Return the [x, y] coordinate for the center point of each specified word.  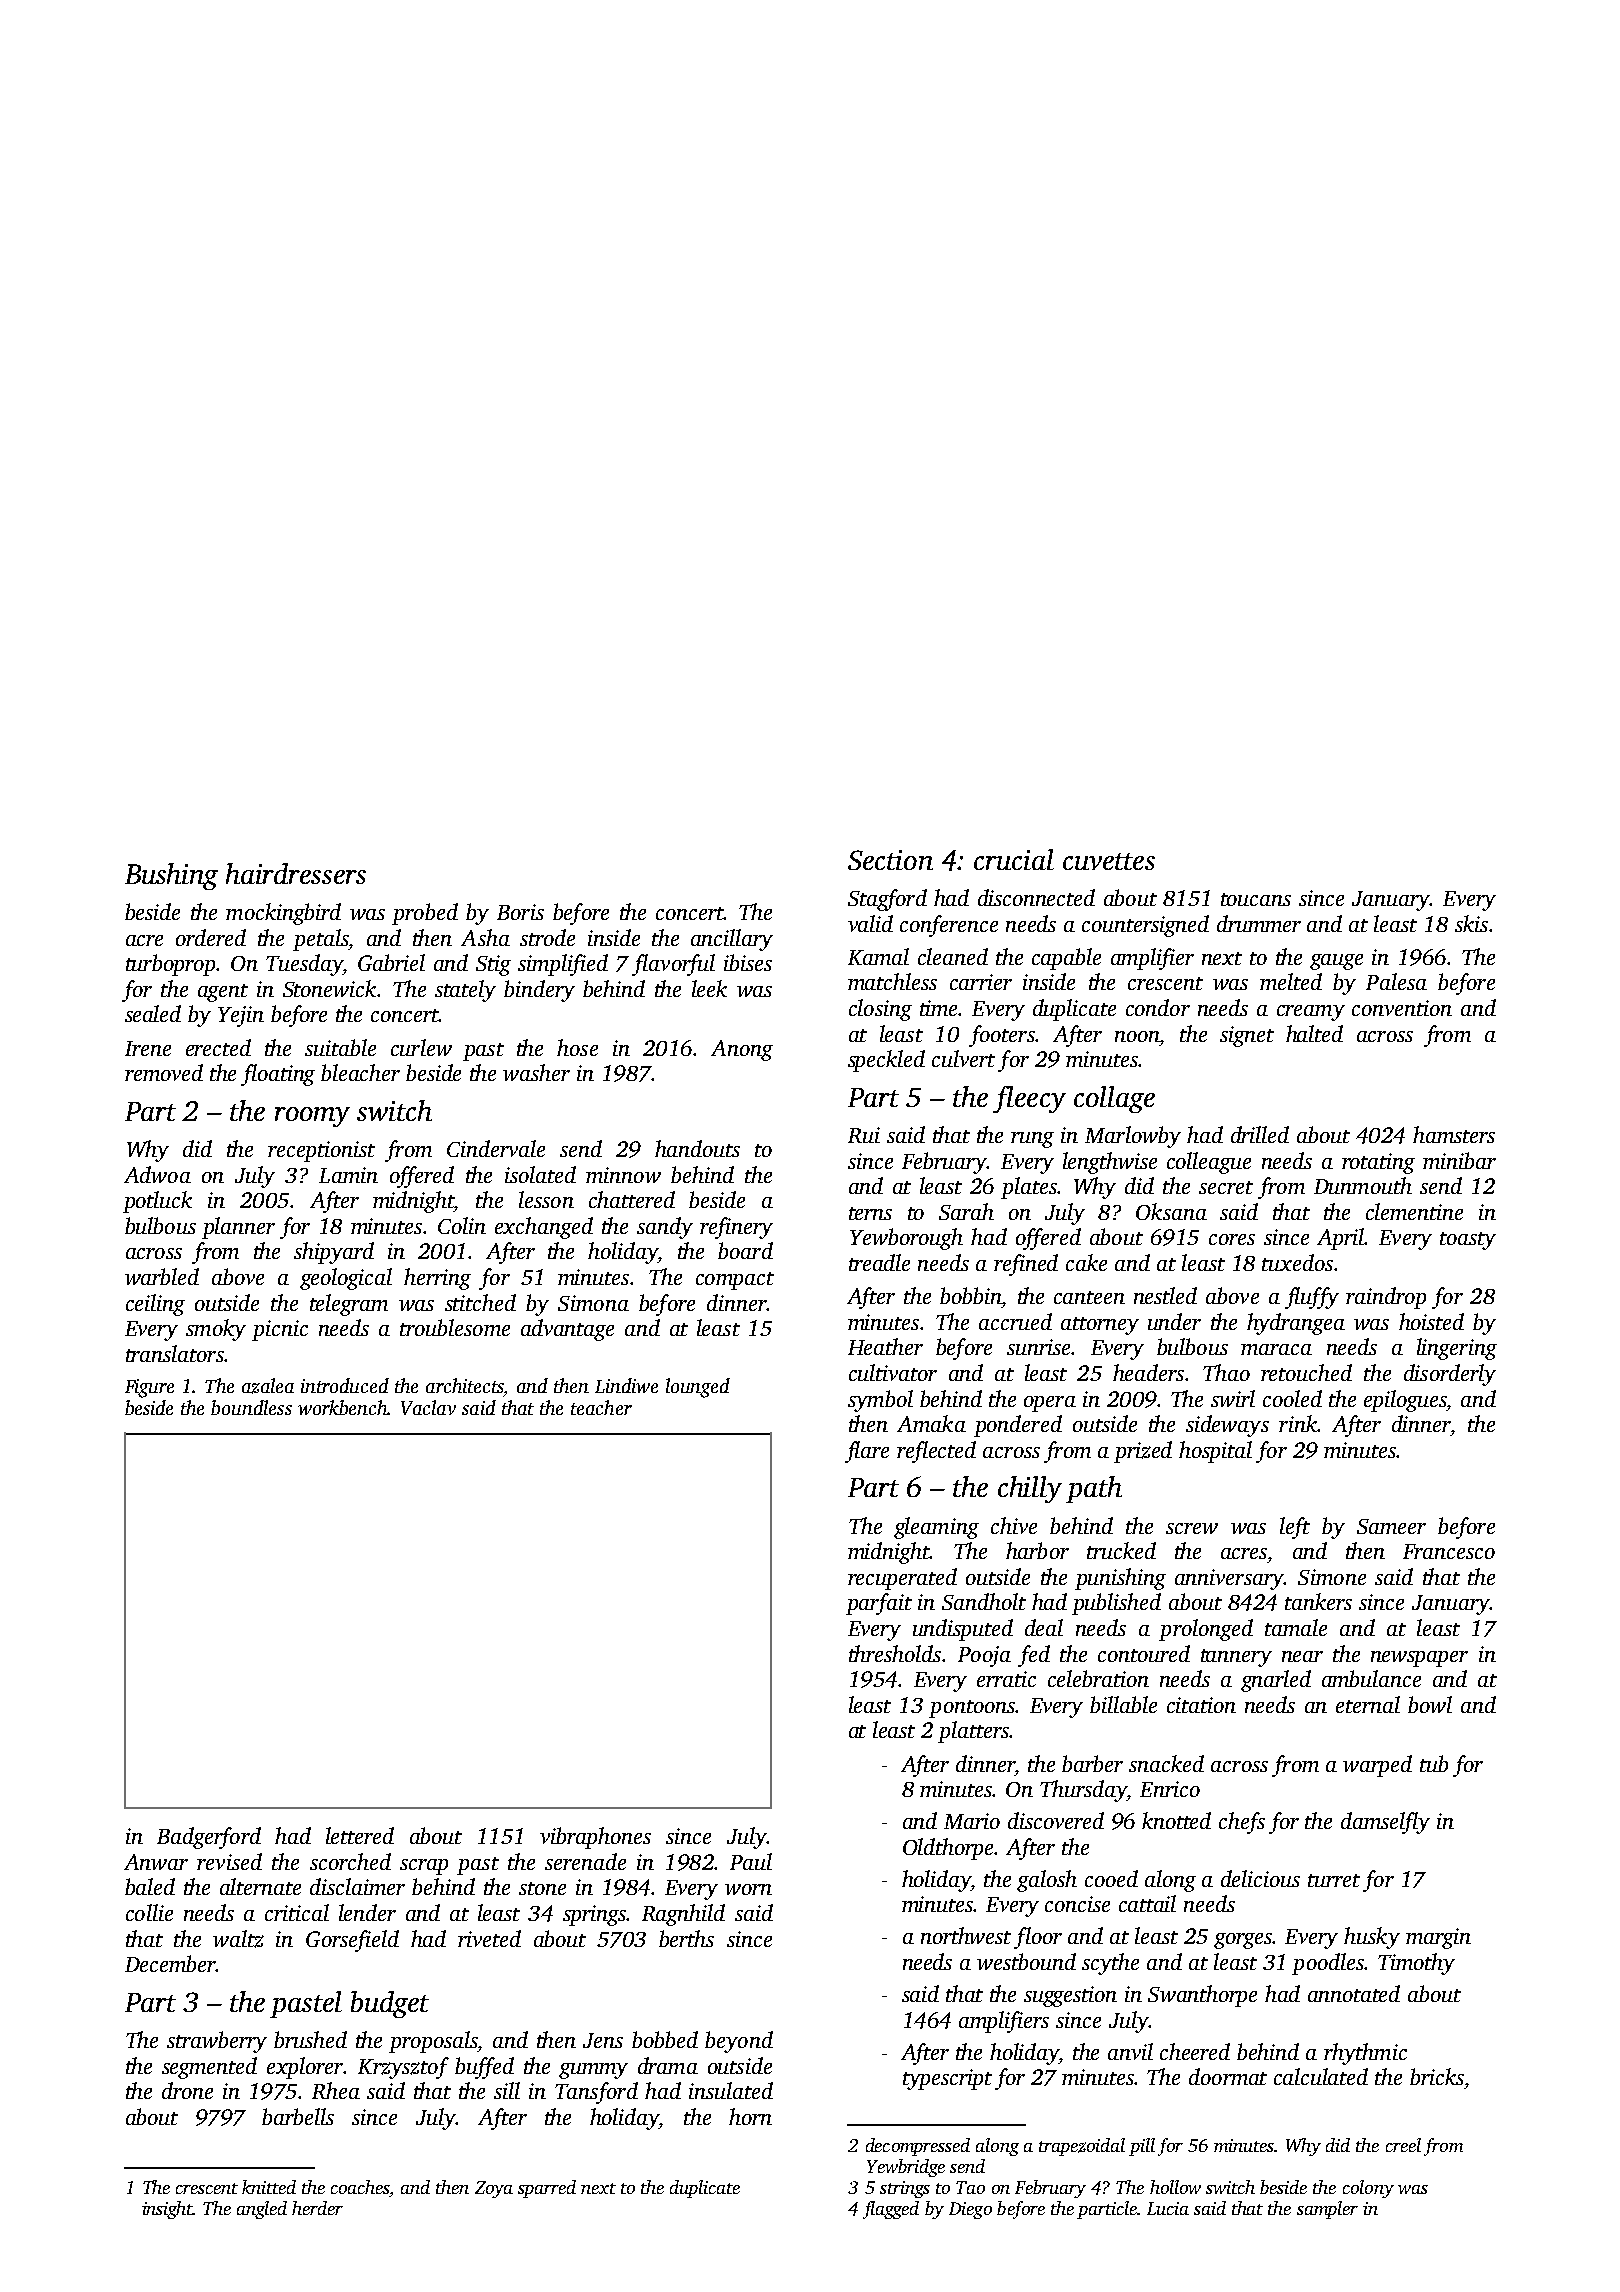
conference [949, 926]
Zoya [494, 2189]
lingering [1457, 1349]
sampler [1327, 2210]
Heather [885, 1346]
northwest [966, 1935]
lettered [360, 1835]
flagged [891, 2210]
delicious [1260, 1878]
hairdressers [296, 873]
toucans [1256, 899]
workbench [343, 1407]
